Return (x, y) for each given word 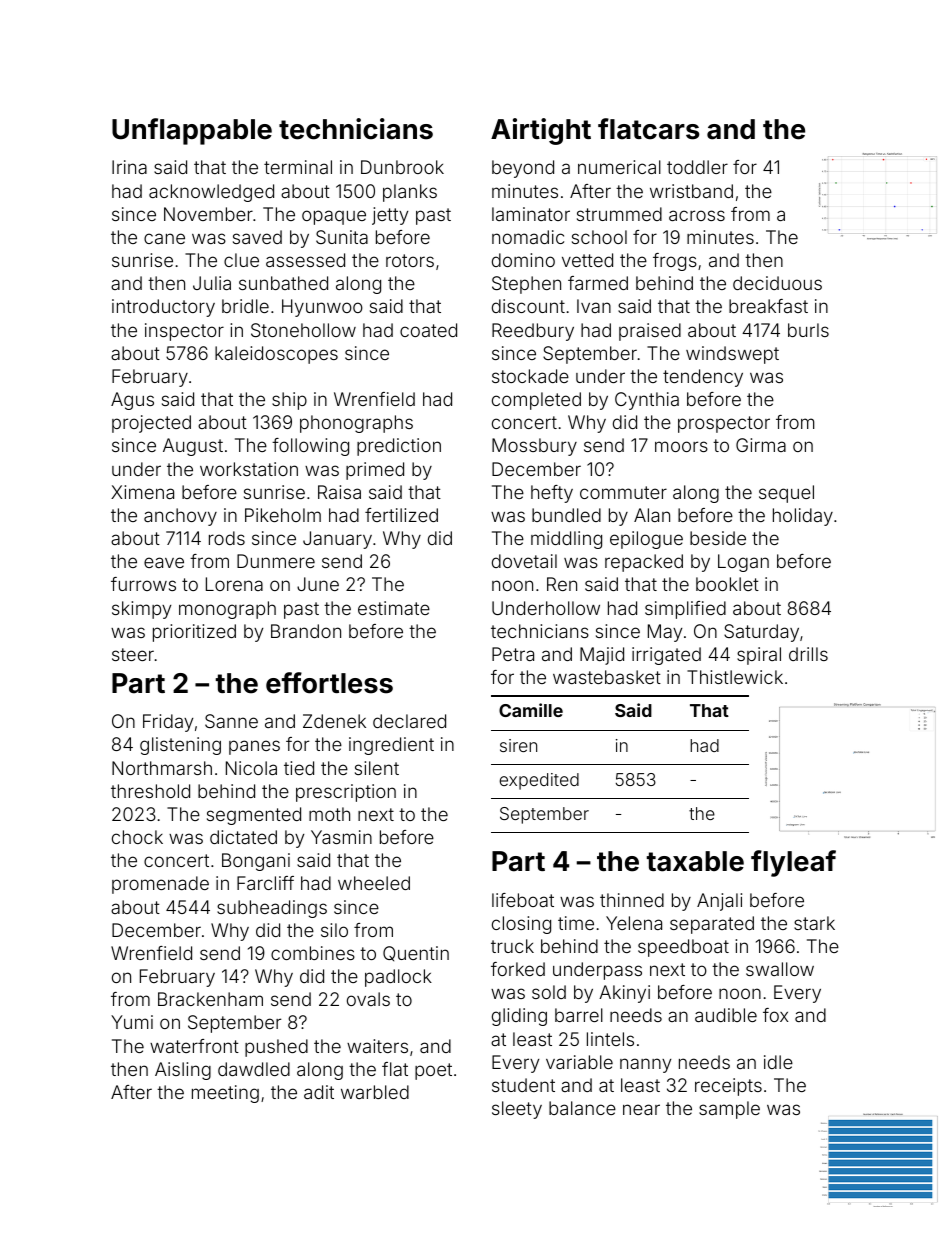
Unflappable (192, 131)
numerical (619, 167)
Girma (761, 445)
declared (409, 721)
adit (319, 1092)
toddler (697, 167)
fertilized (401, 515)
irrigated (666, 656)
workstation (249, 469)
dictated (243, 837)
